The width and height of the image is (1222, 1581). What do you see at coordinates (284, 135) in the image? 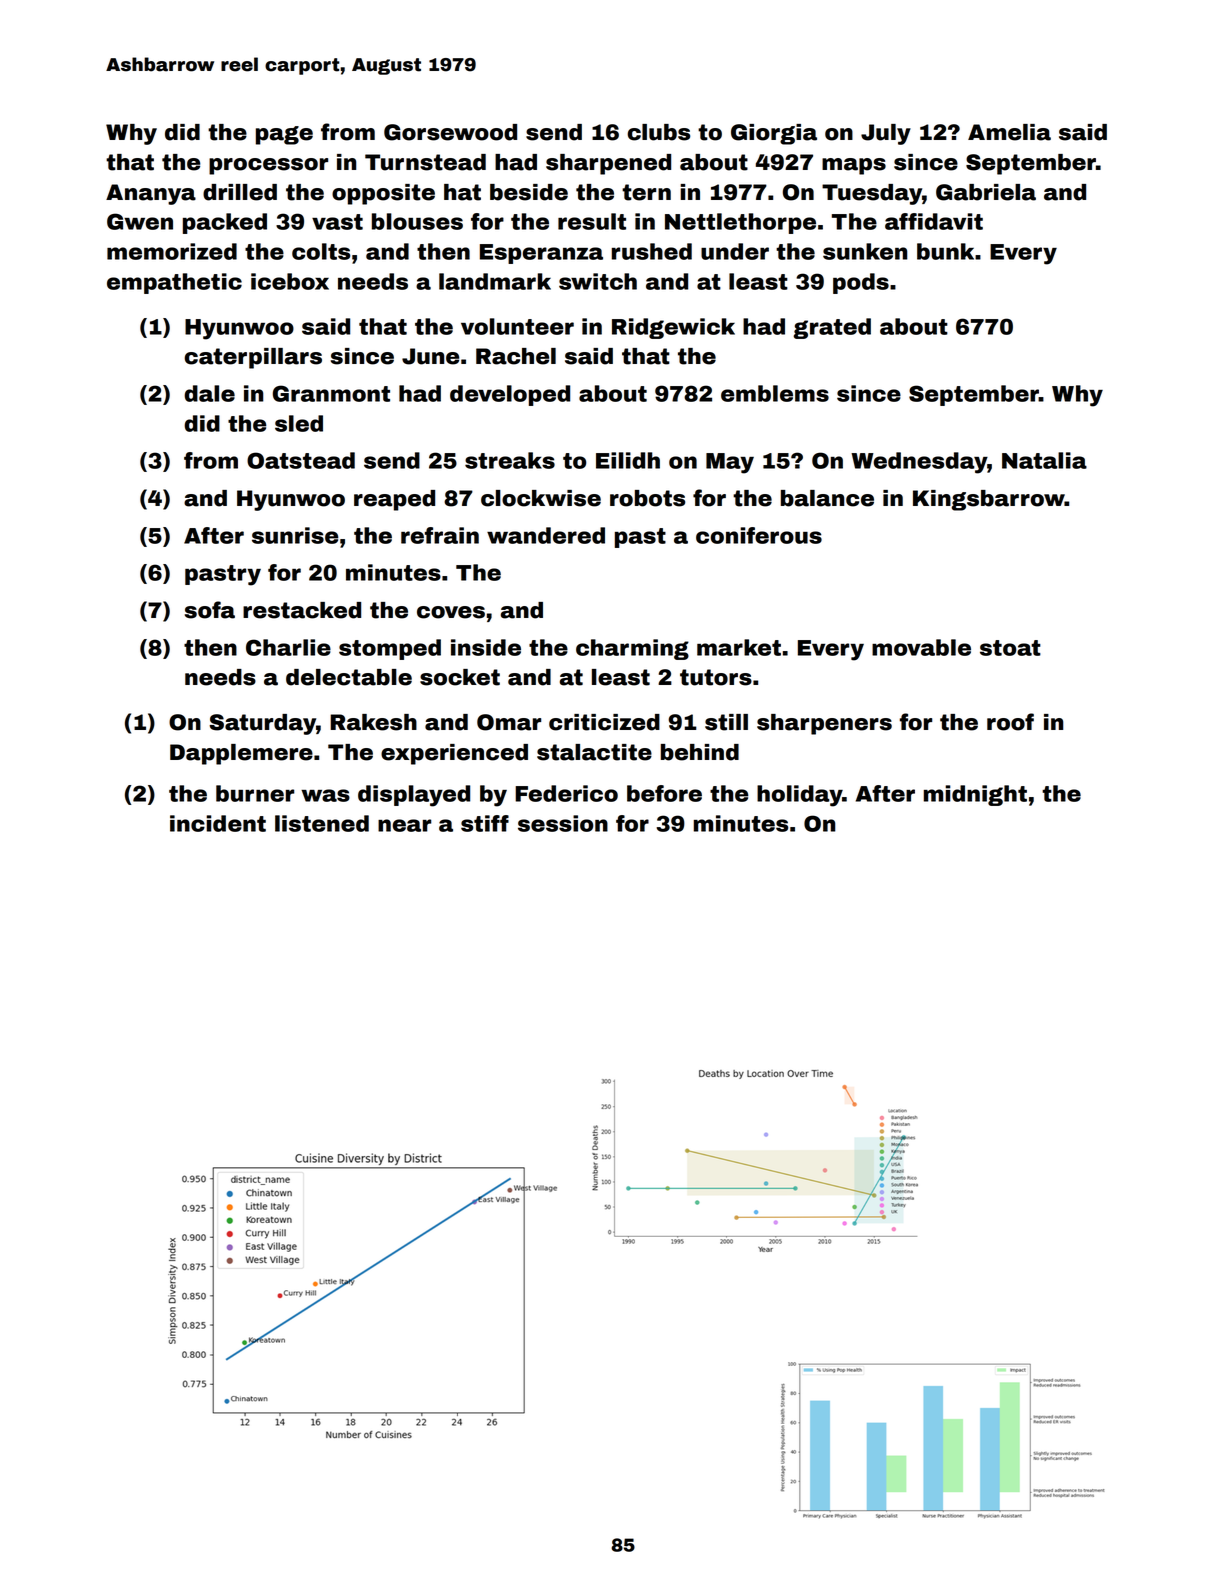
I see `page` at bounding box center [284, 135].
